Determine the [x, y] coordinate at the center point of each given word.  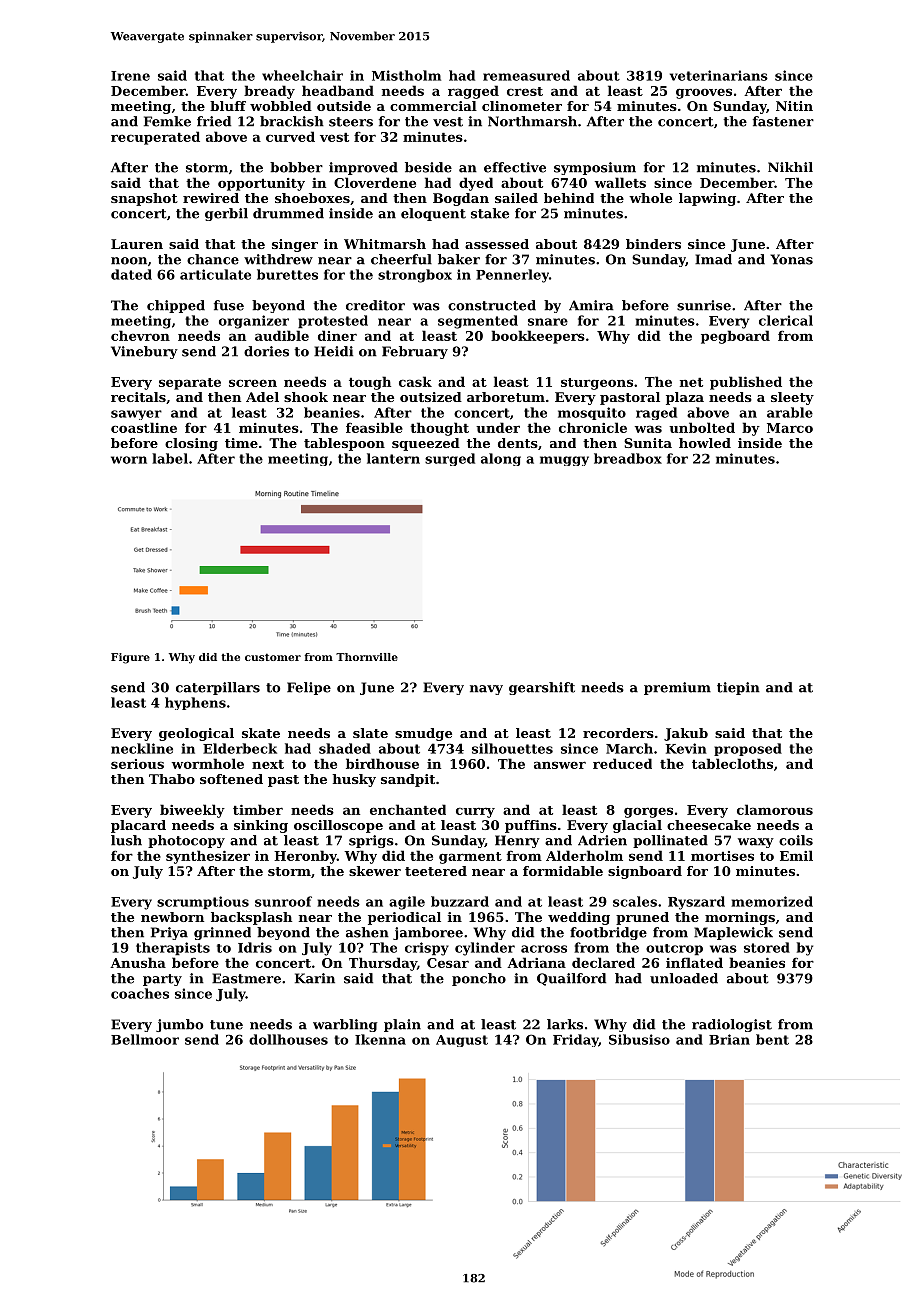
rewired [211, 198]
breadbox [628, 458]
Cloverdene [375, 182]
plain [402, 1025]
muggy [564, 461]
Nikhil [790, 167]
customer [273, 657]
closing [191, 444]
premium [677, 688]
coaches [140, 993]
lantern [393, 458]
